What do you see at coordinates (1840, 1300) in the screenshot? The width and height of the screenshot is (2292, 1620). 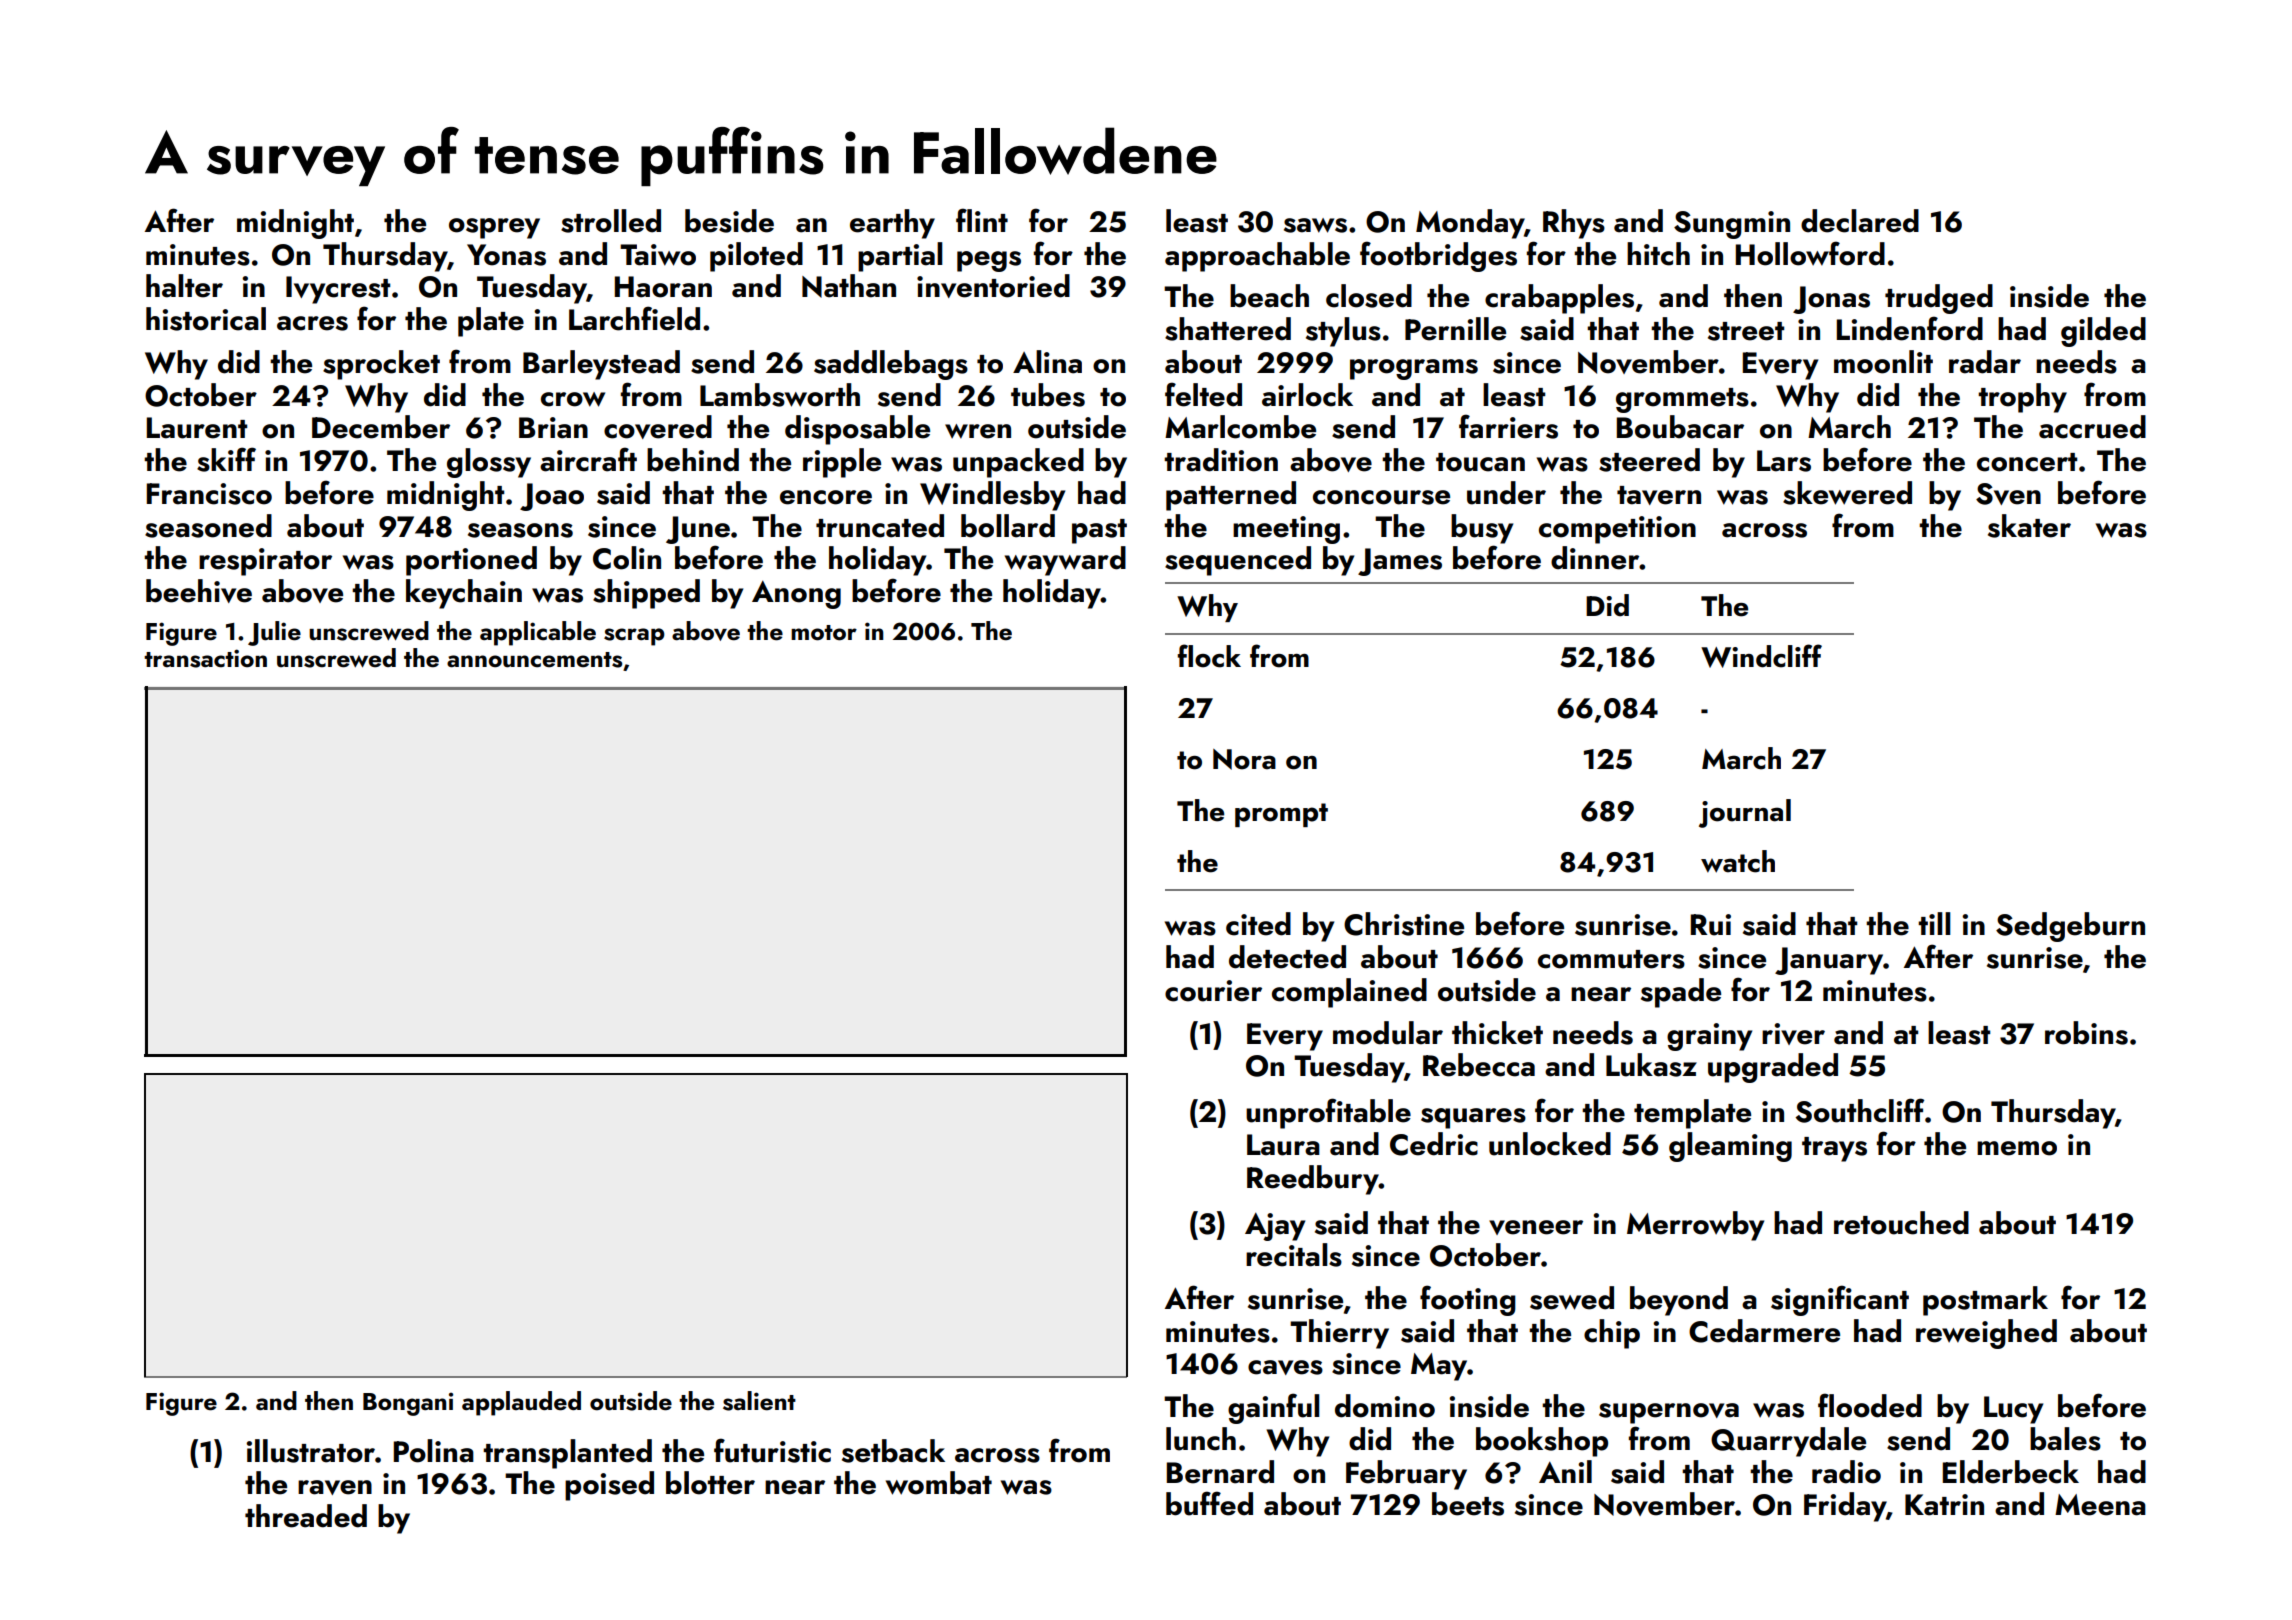 I see `significant` at bounding box center [1840, 1300].
